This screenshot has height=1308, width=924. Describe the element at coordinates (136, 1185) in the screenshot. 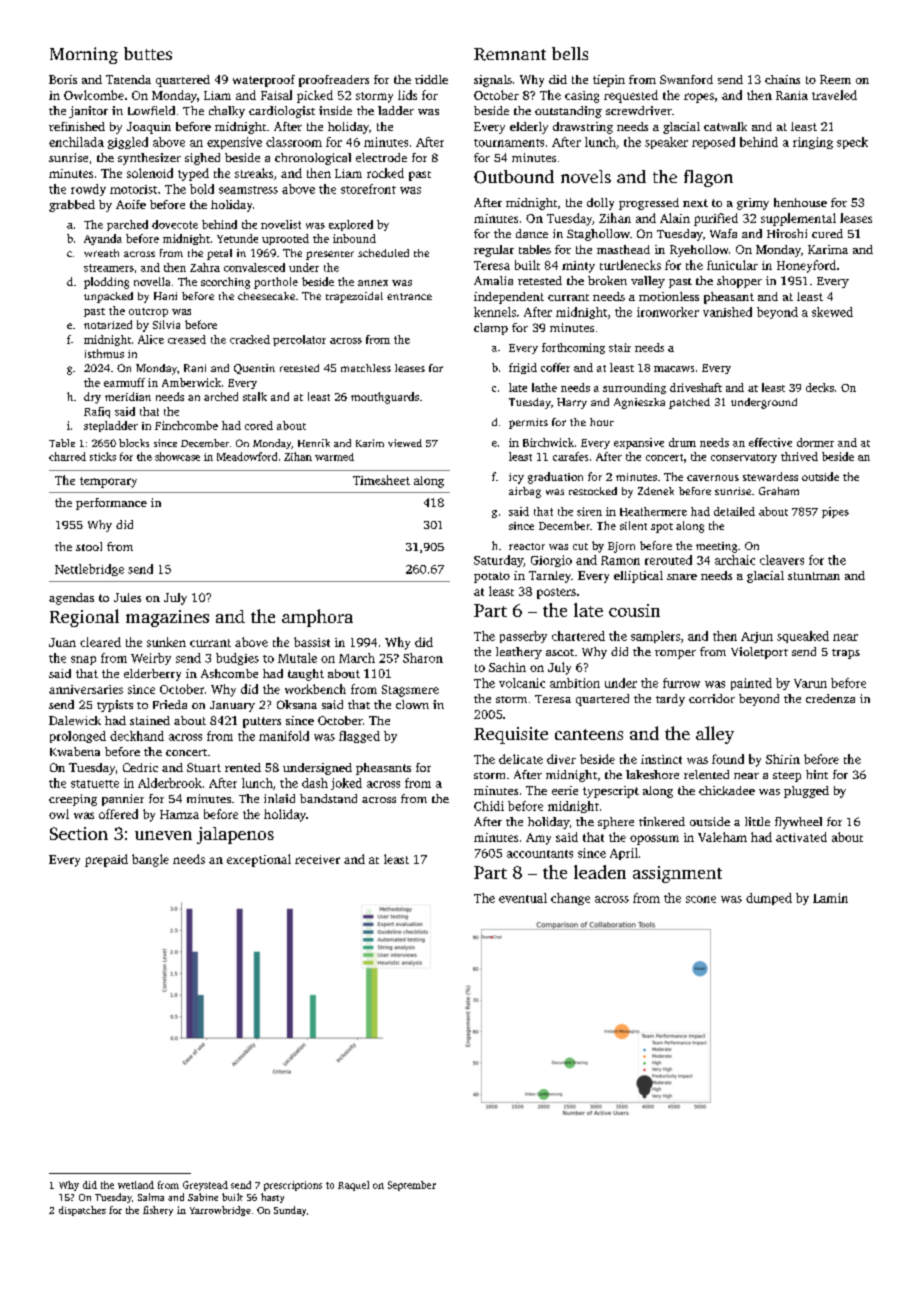

I see `wetland` at that location.
